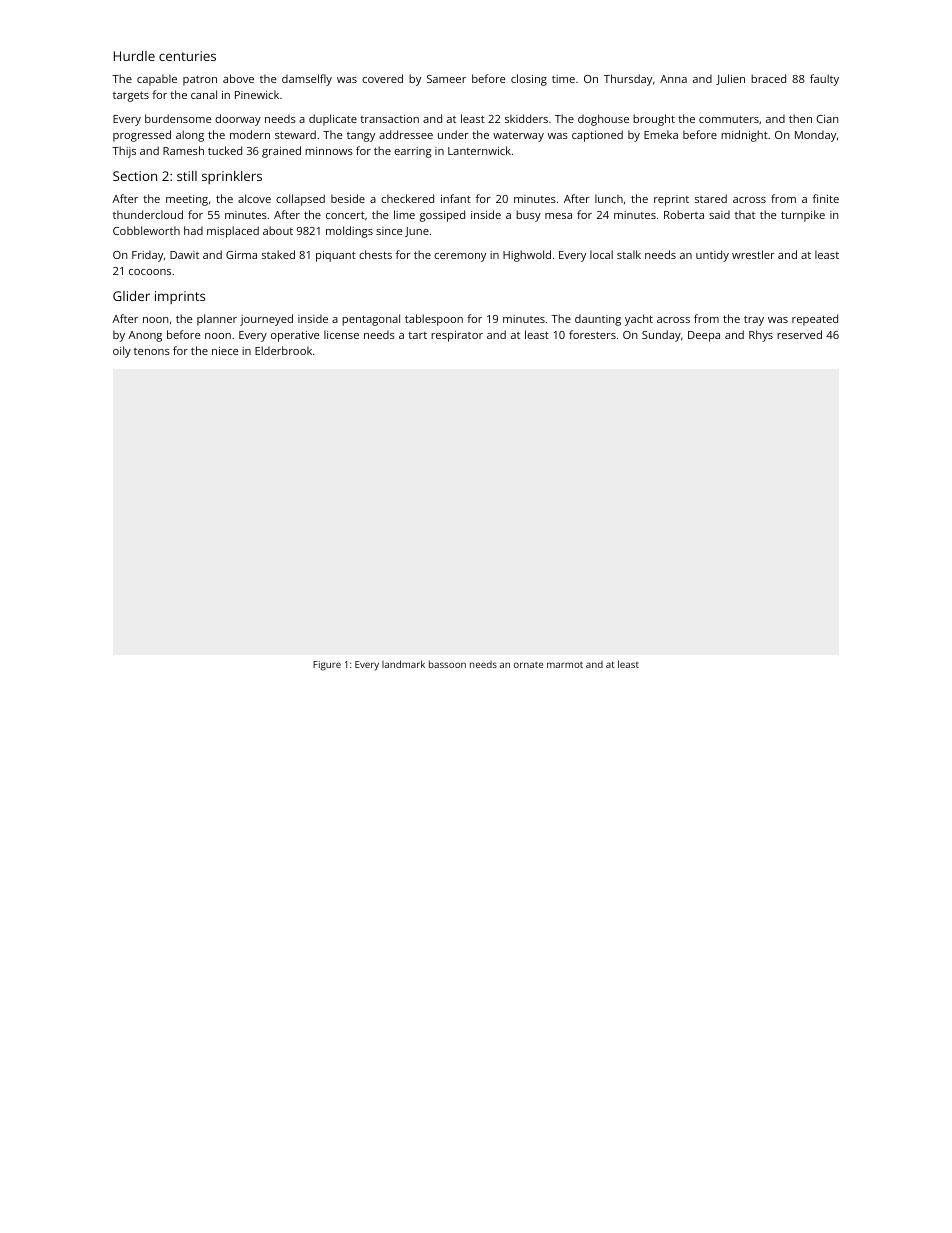 The height and width of the image is (1233, 952). I want to click on Elderbrook, so click(283, 350).
